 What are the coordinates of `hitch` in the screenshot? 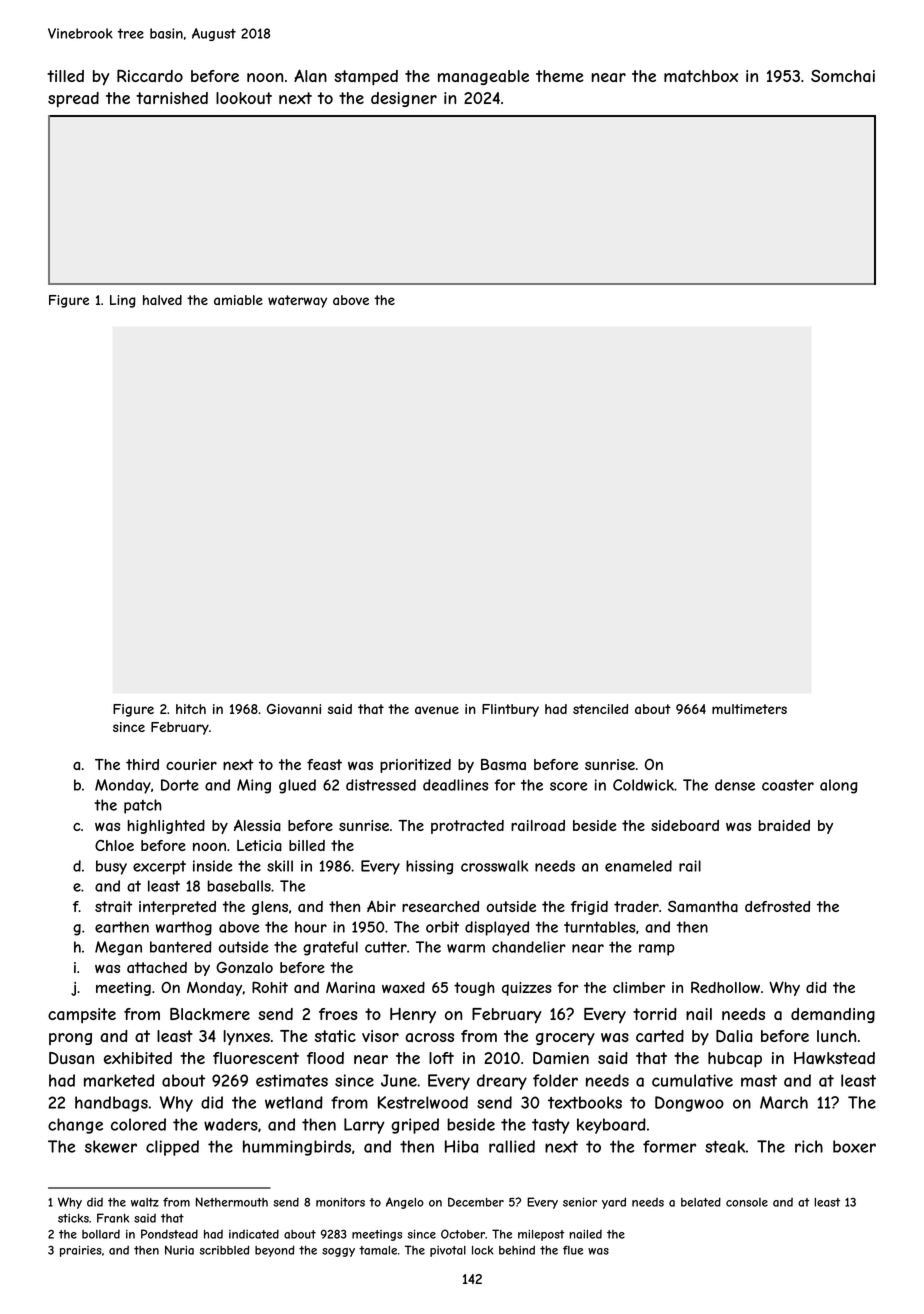 It's located at (191, 709).
